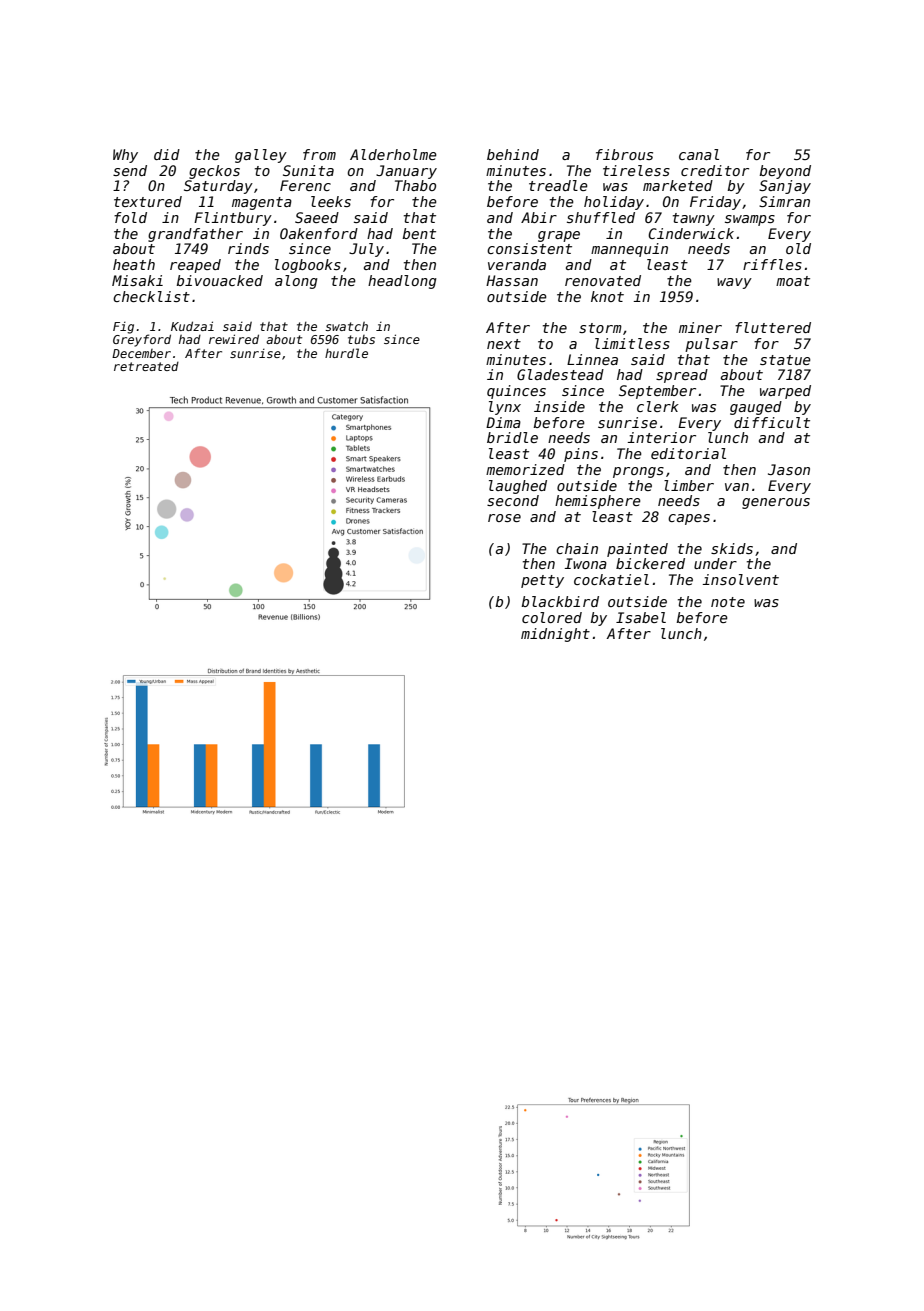 This screenshot has width=924, height=1311. Describe the element at coordinates (732, 548) in the screenshot. I see `skids` at that location.
